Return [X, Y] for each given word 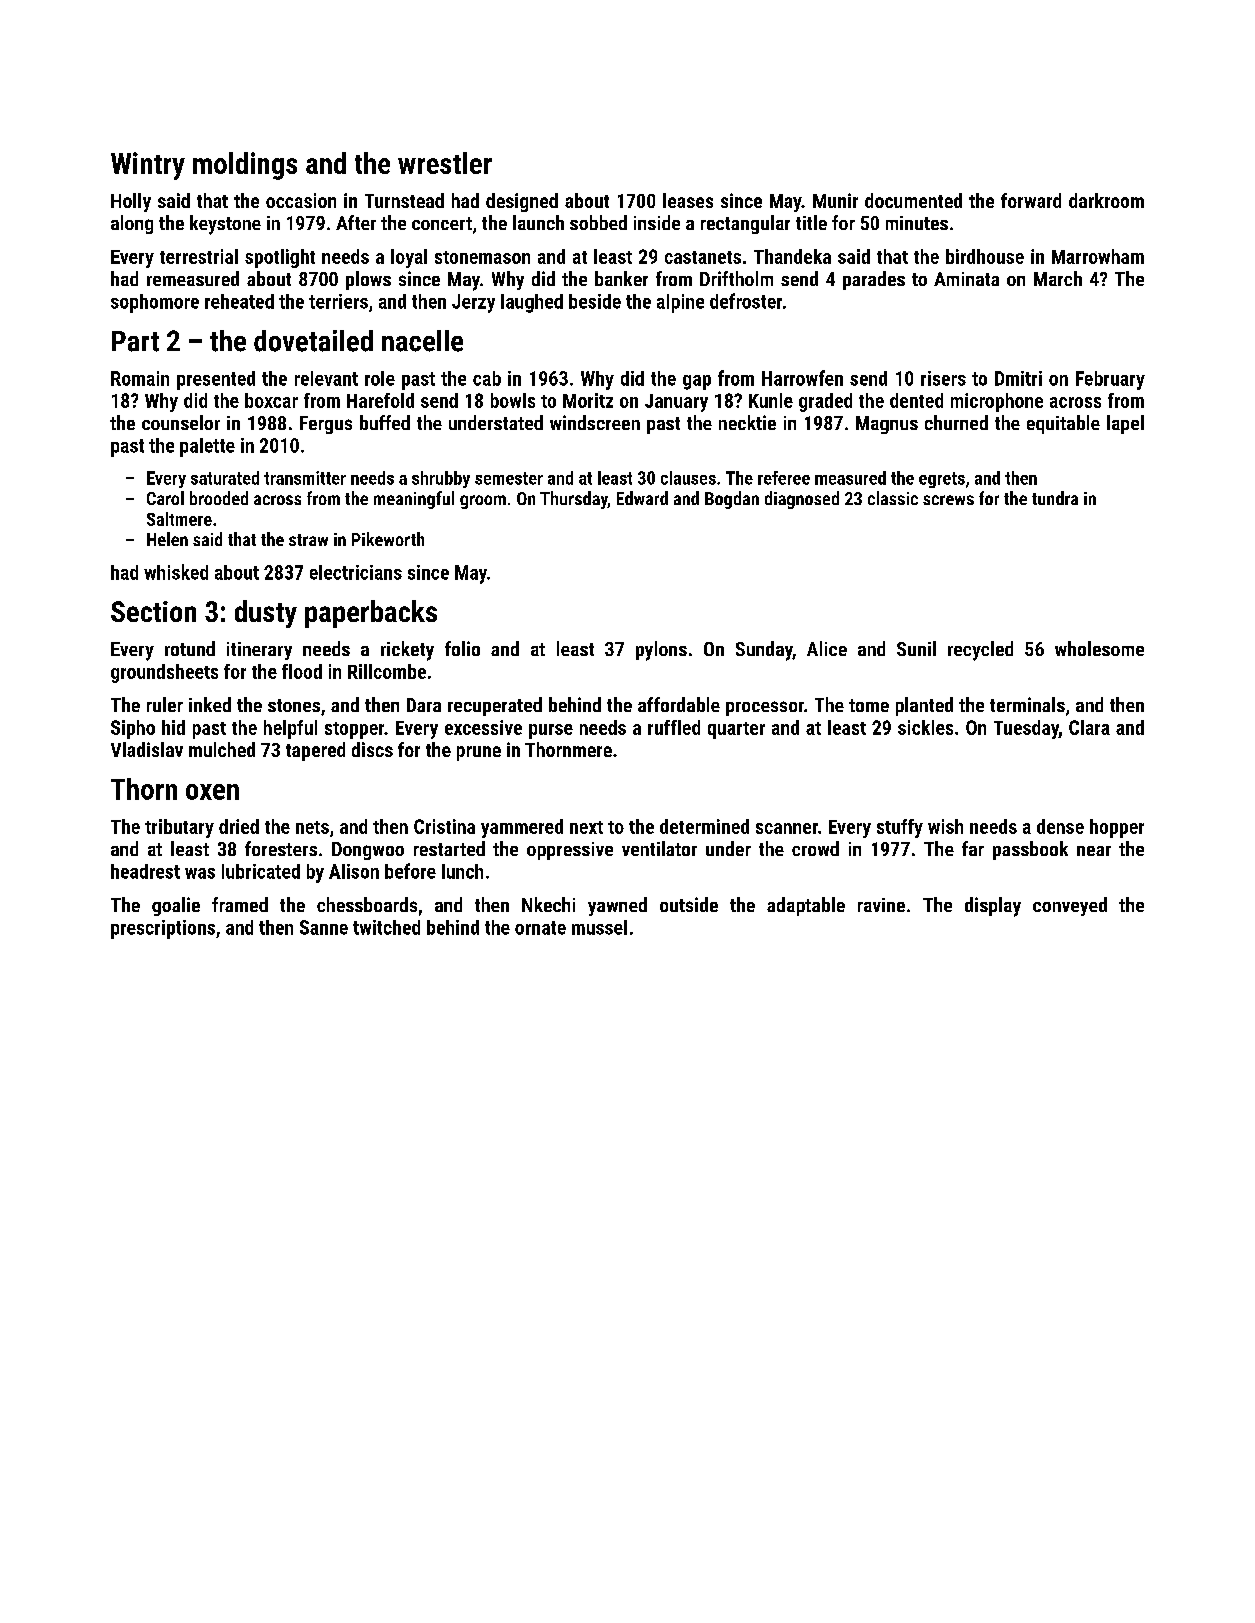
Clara [1089, 727]
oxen [212, 792]
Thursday [574, 500]
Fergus [326, 425]
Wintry [148, 166]
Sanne [324, 927]
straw [308, 540]
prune [479, 753]
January [676, 403]
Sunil [916, 648]
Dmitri [1018, 378]
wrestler [445, 163]
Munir [835, 200]
